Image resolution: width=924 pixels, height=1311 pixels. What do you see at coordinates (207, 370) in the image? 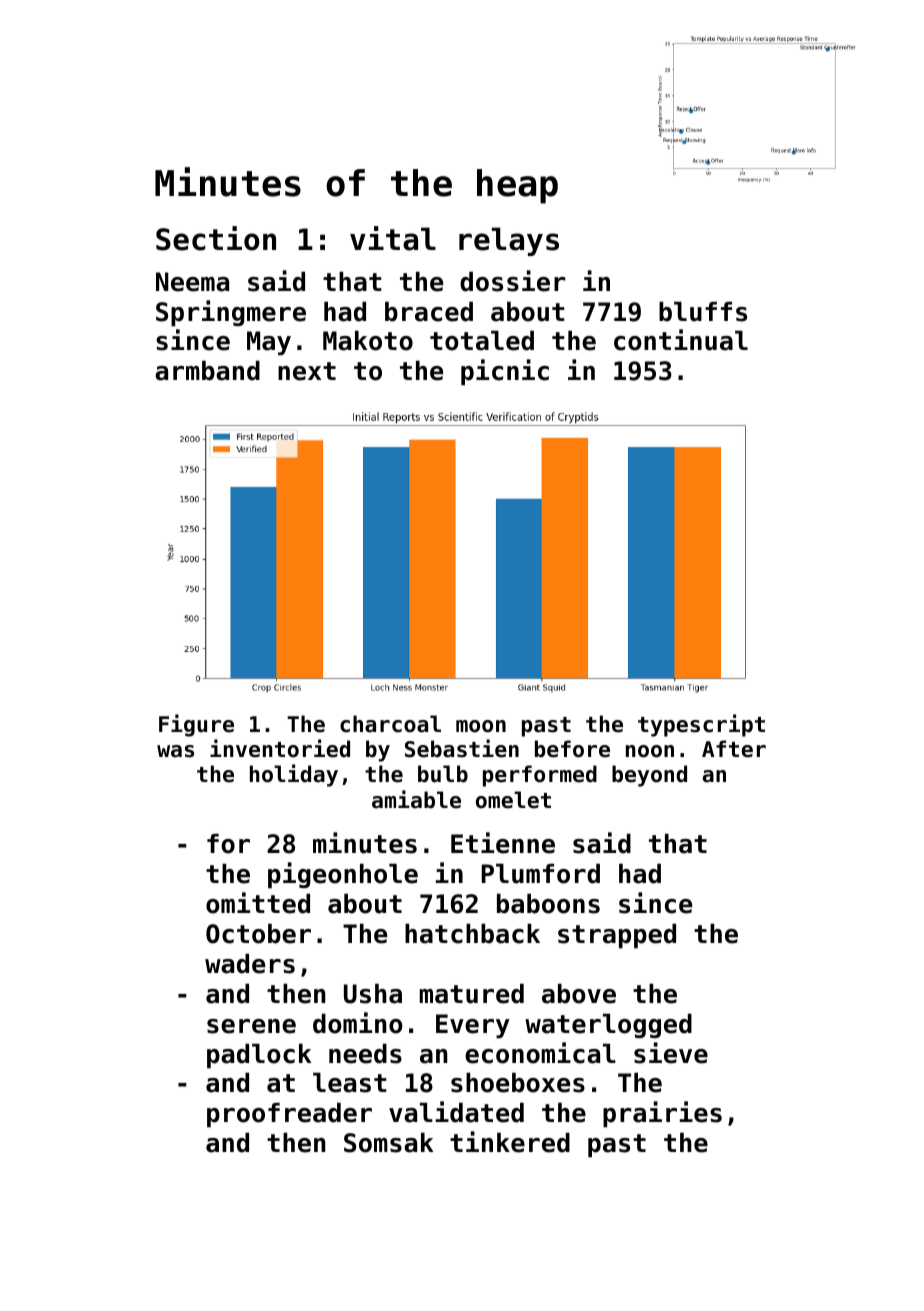
I see `armband` at bounding box center [207, 370].
